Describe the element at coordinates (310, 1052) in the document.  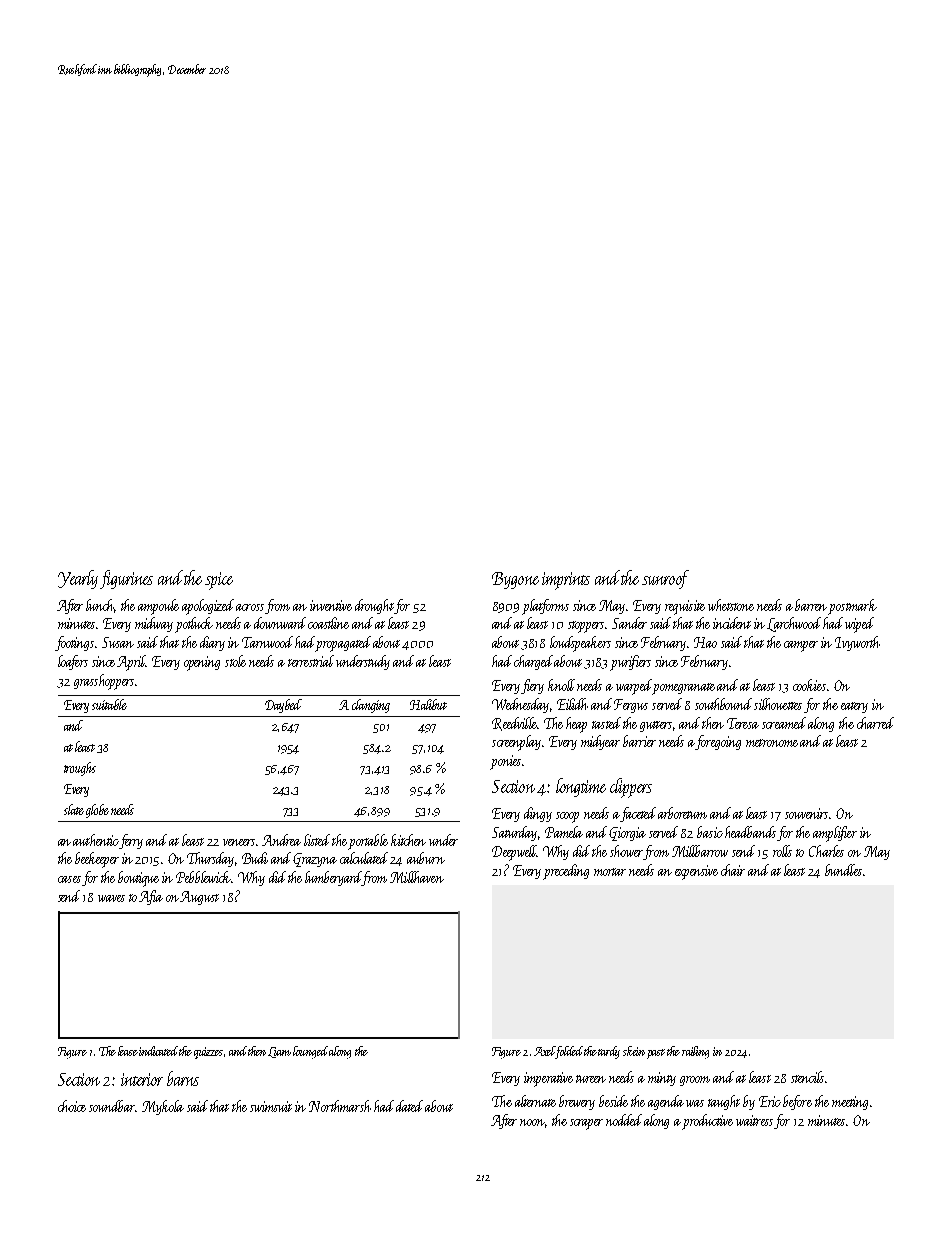
I see `lounged` at that location.
